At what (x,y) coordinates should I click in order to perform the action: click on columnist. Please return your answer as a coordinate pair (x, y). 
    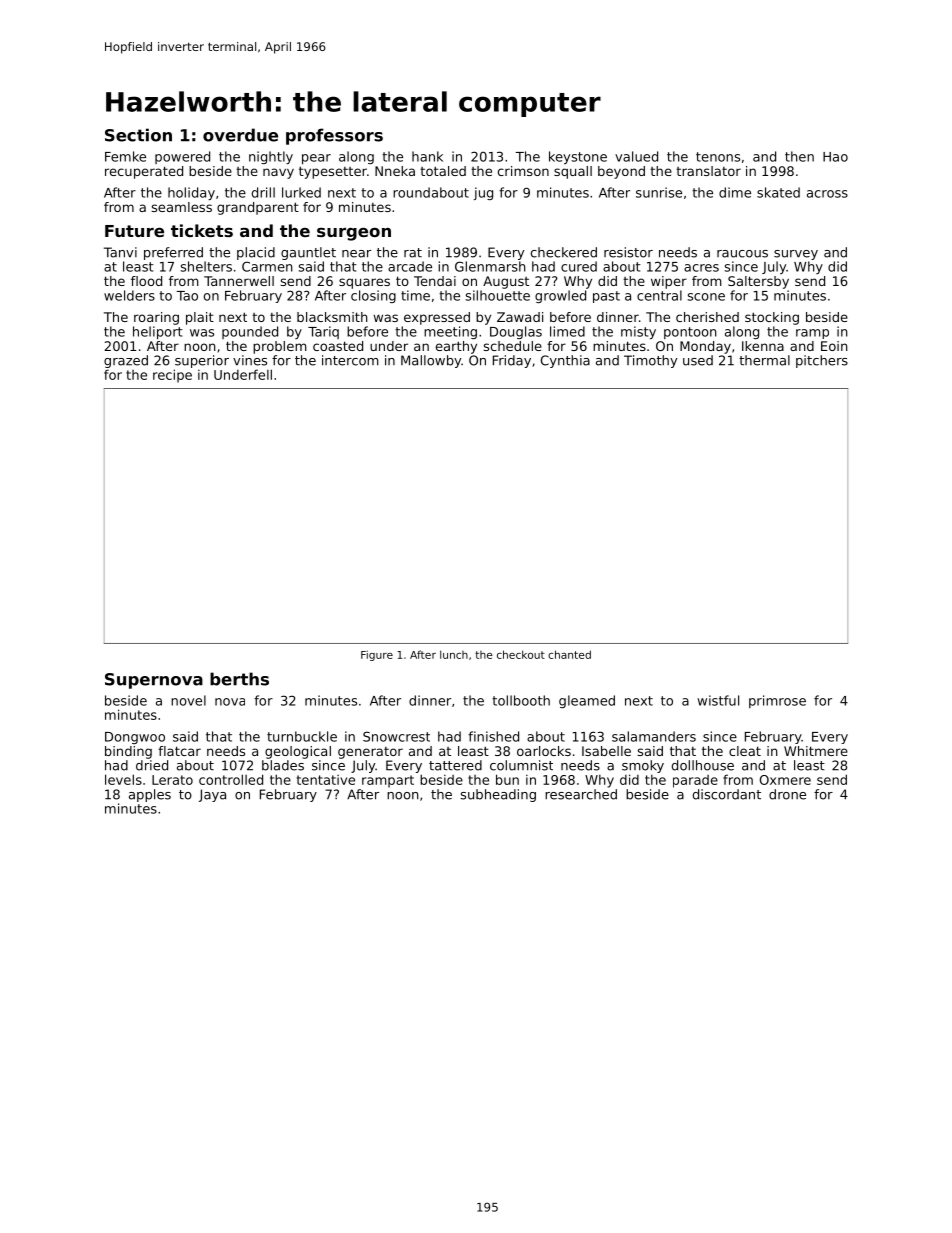
    Looking at the image, I should click on (521, 765).
